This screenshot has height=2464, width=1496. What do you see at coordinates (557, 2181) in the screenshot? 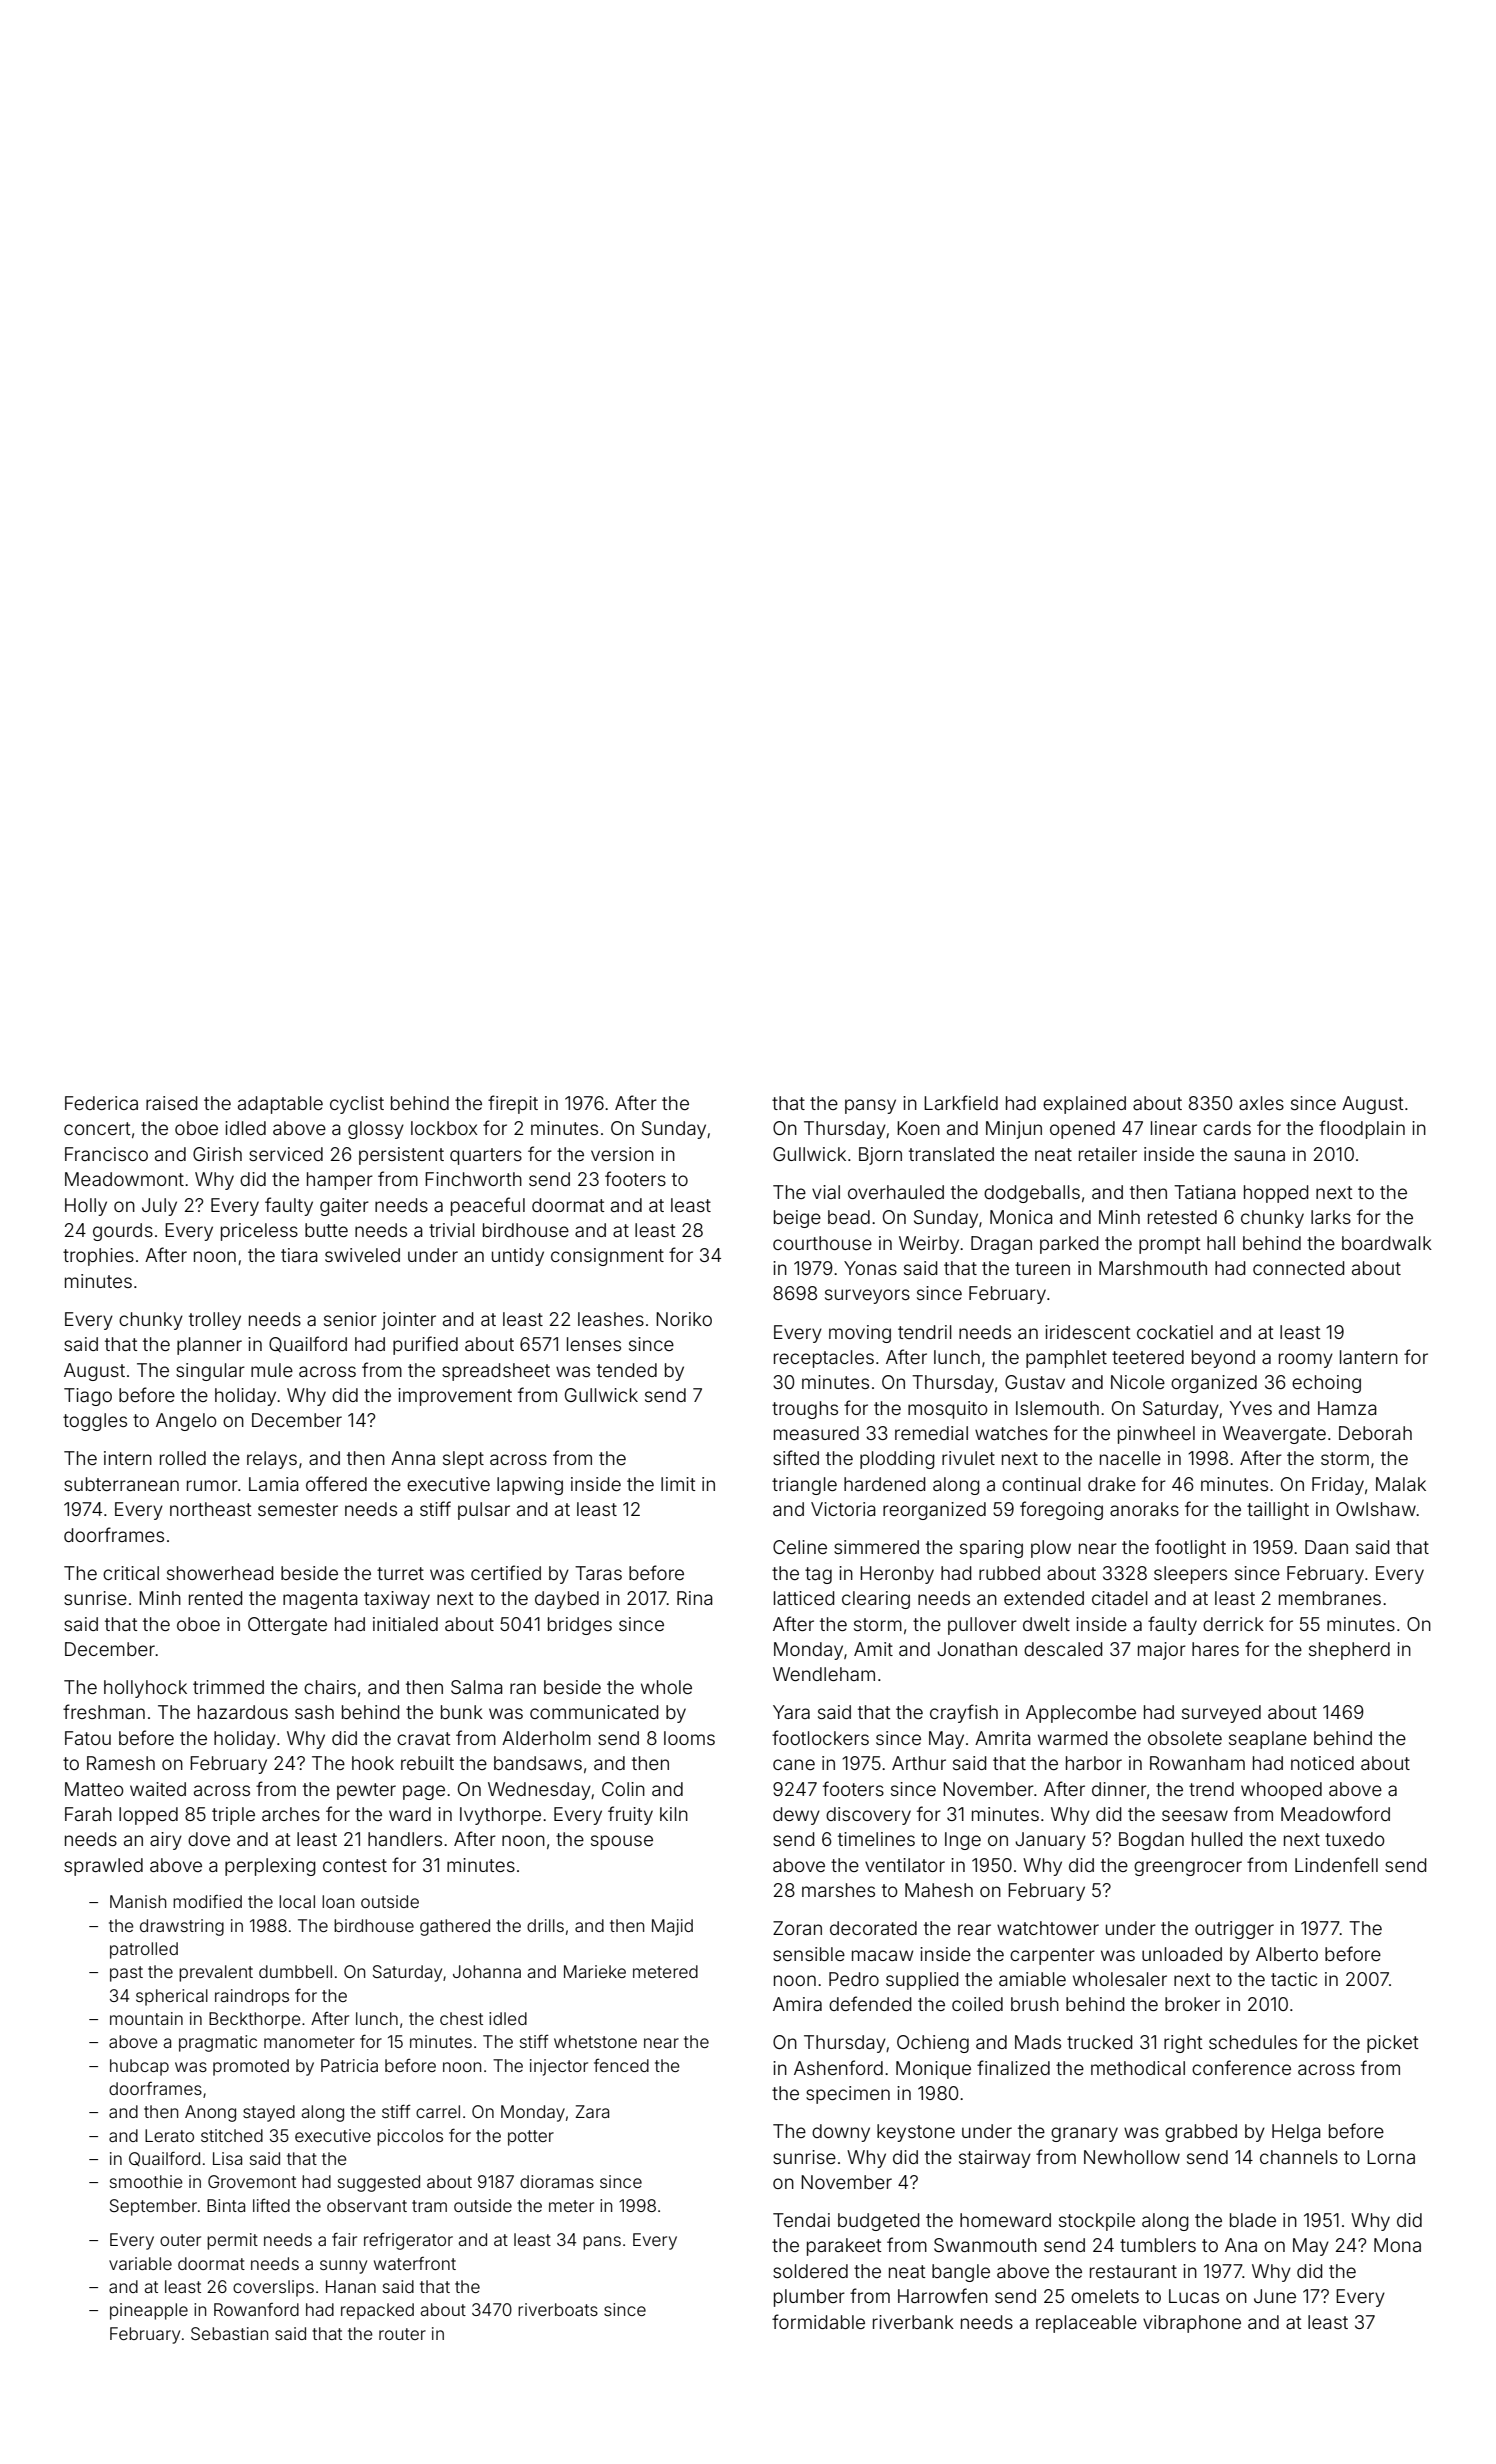
I see `dioramas` at bounding box center [557, 2181].
